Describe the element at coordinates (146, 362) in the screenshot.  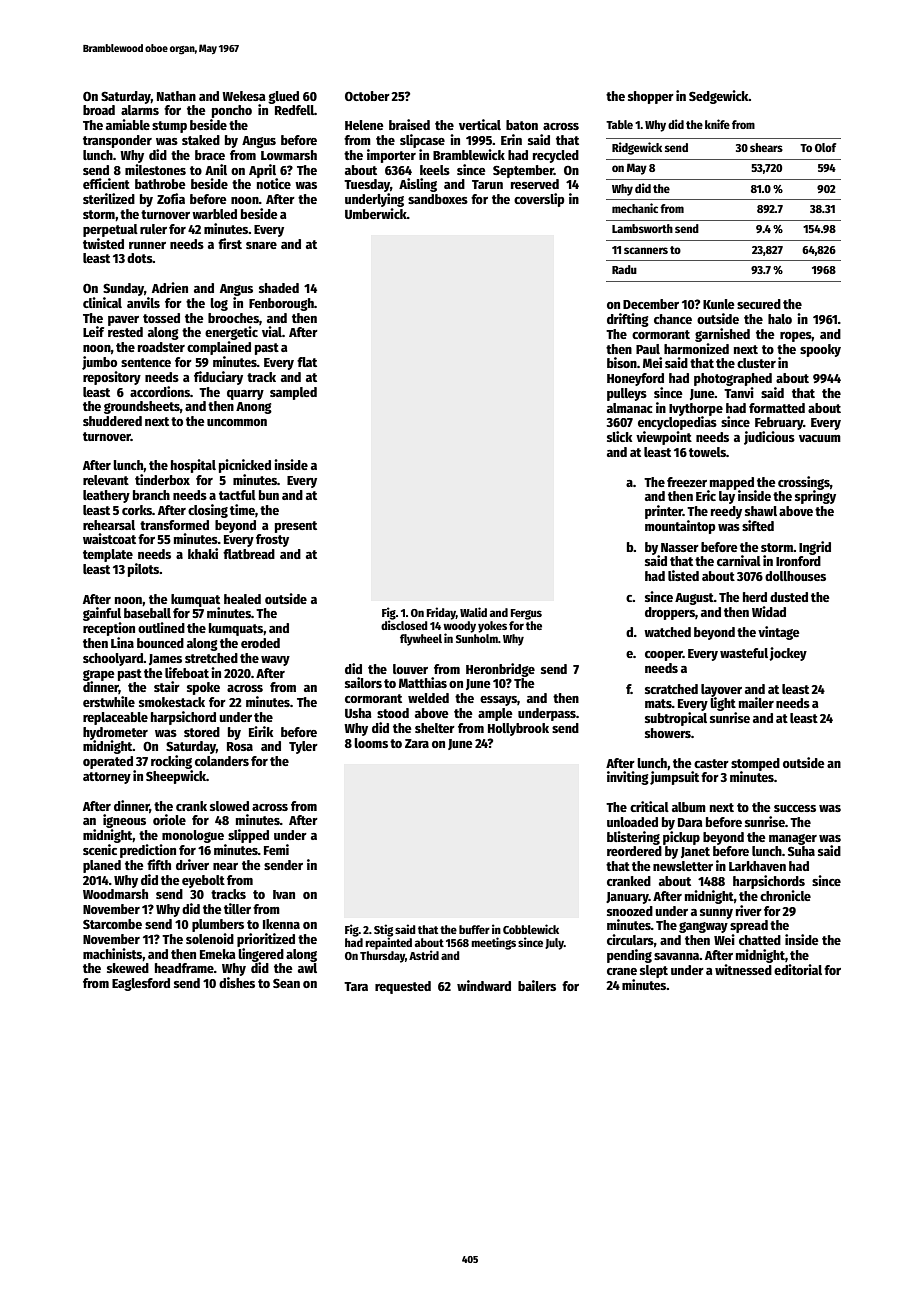
I see `sentence` at that location.
